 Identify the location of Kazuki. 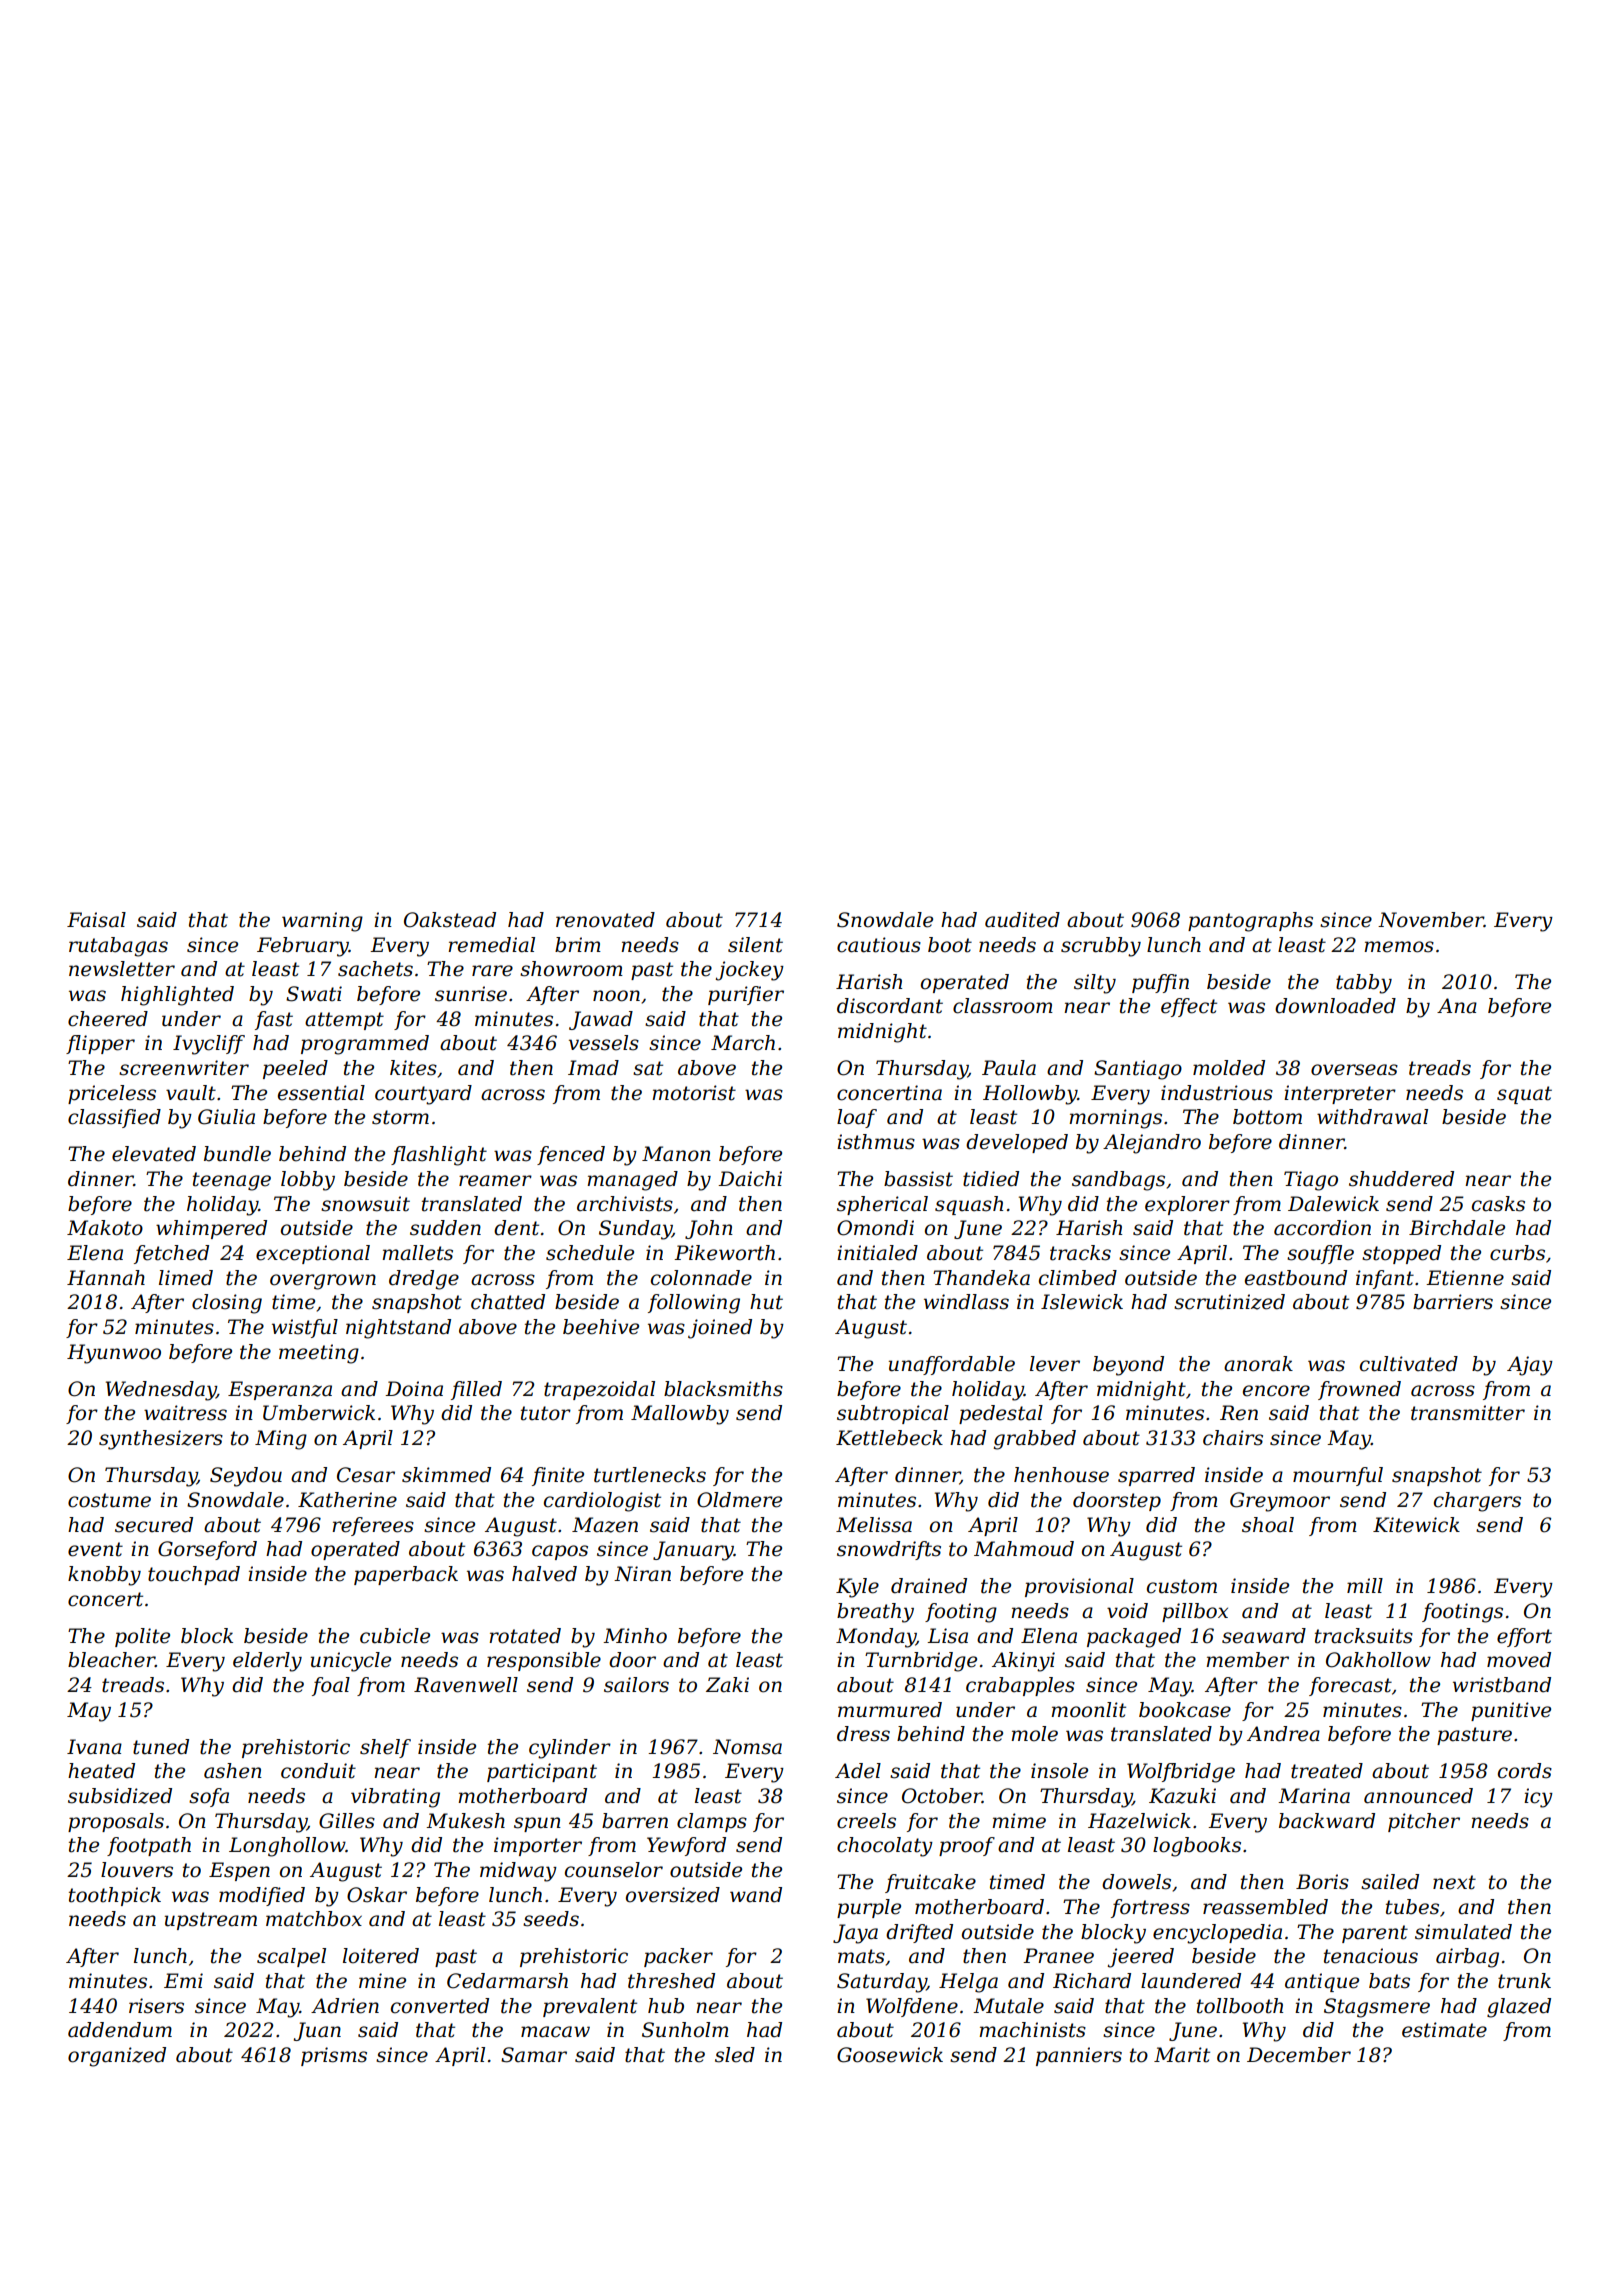
(1182, 1796).
